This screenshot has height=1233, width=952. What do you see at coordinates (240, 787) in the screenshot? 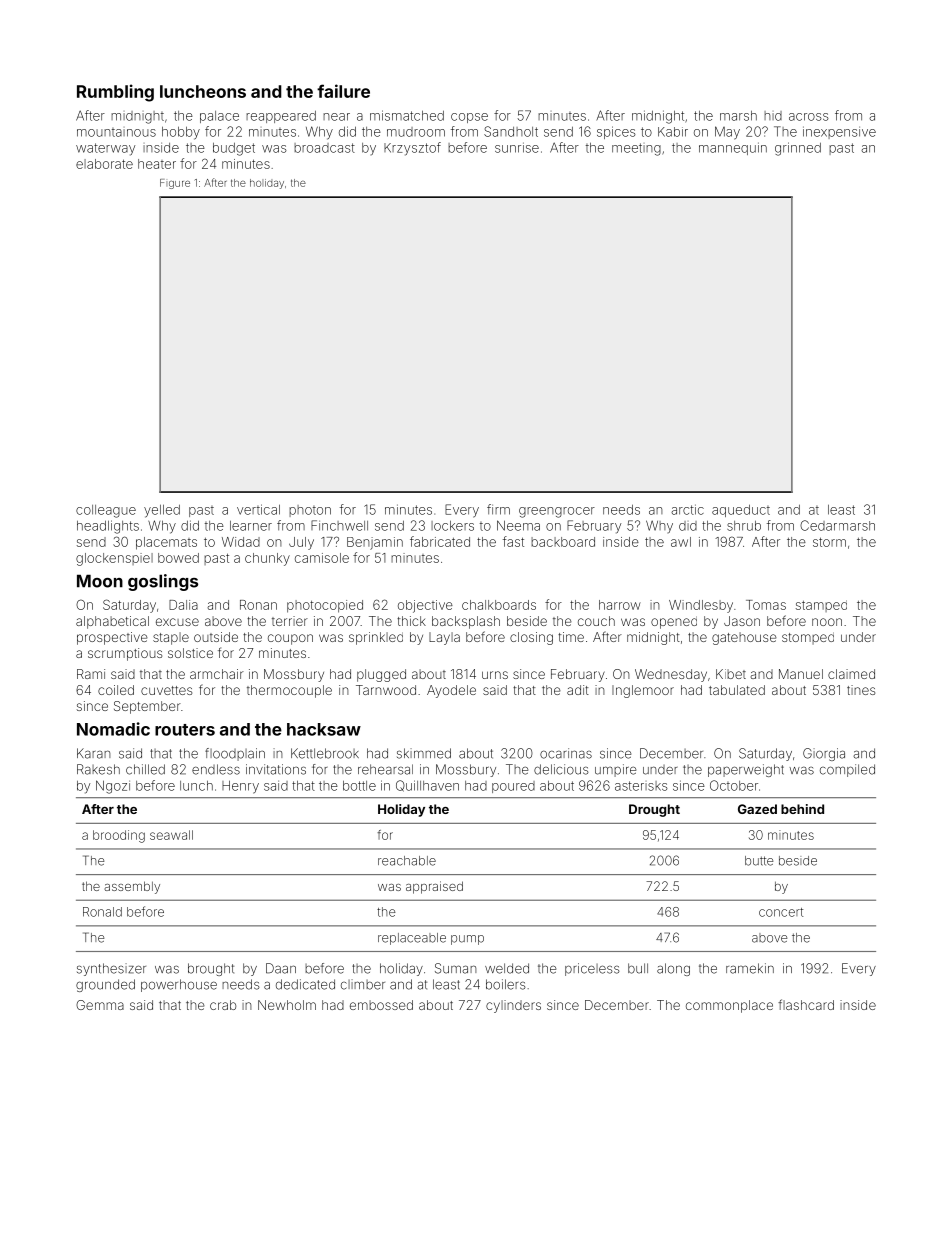
I see `Henry` at bounding box center [240, 787].
